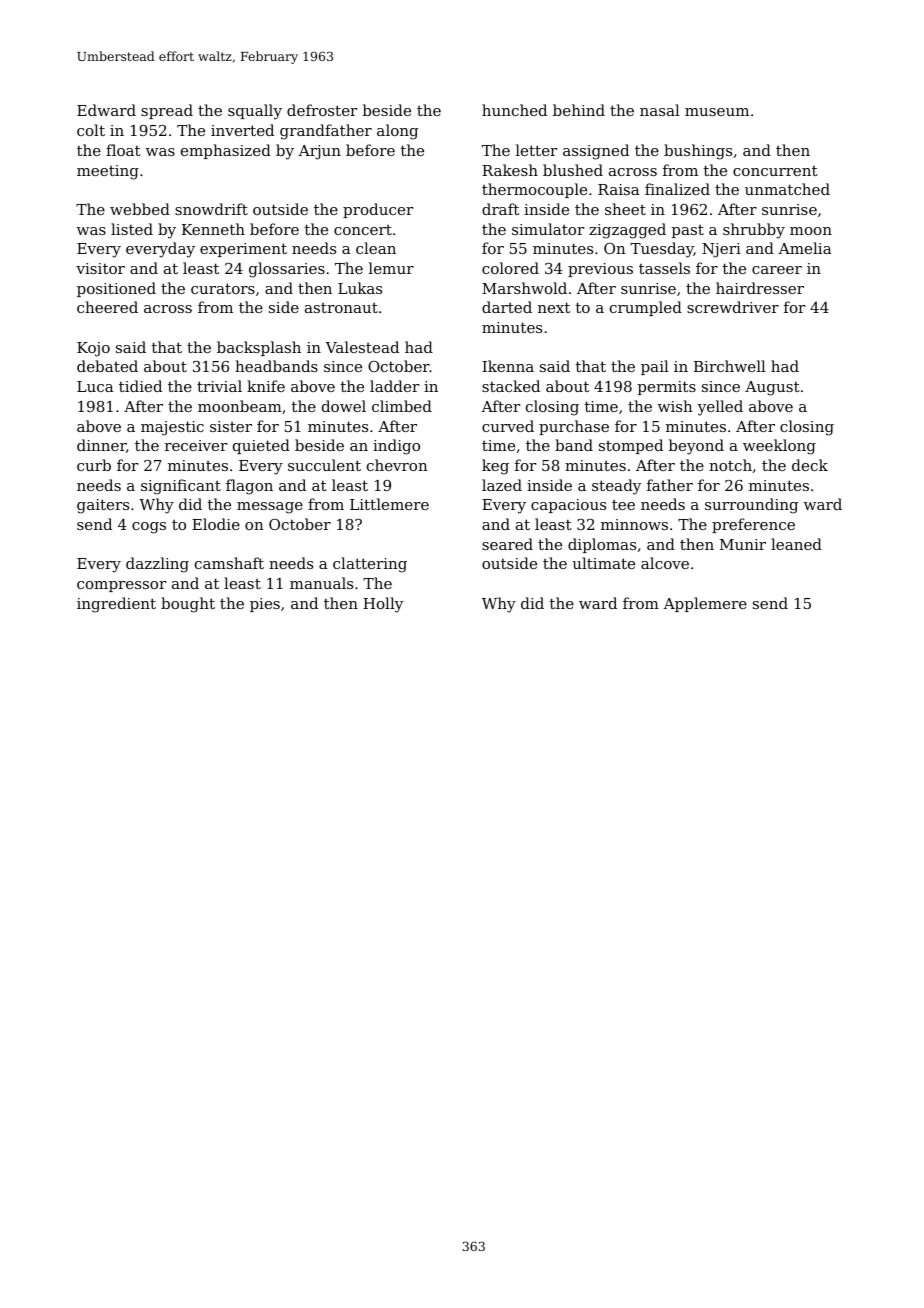  Describe the element at coordinates (600, 270) in the screenshot. I see `previous` at that location.
